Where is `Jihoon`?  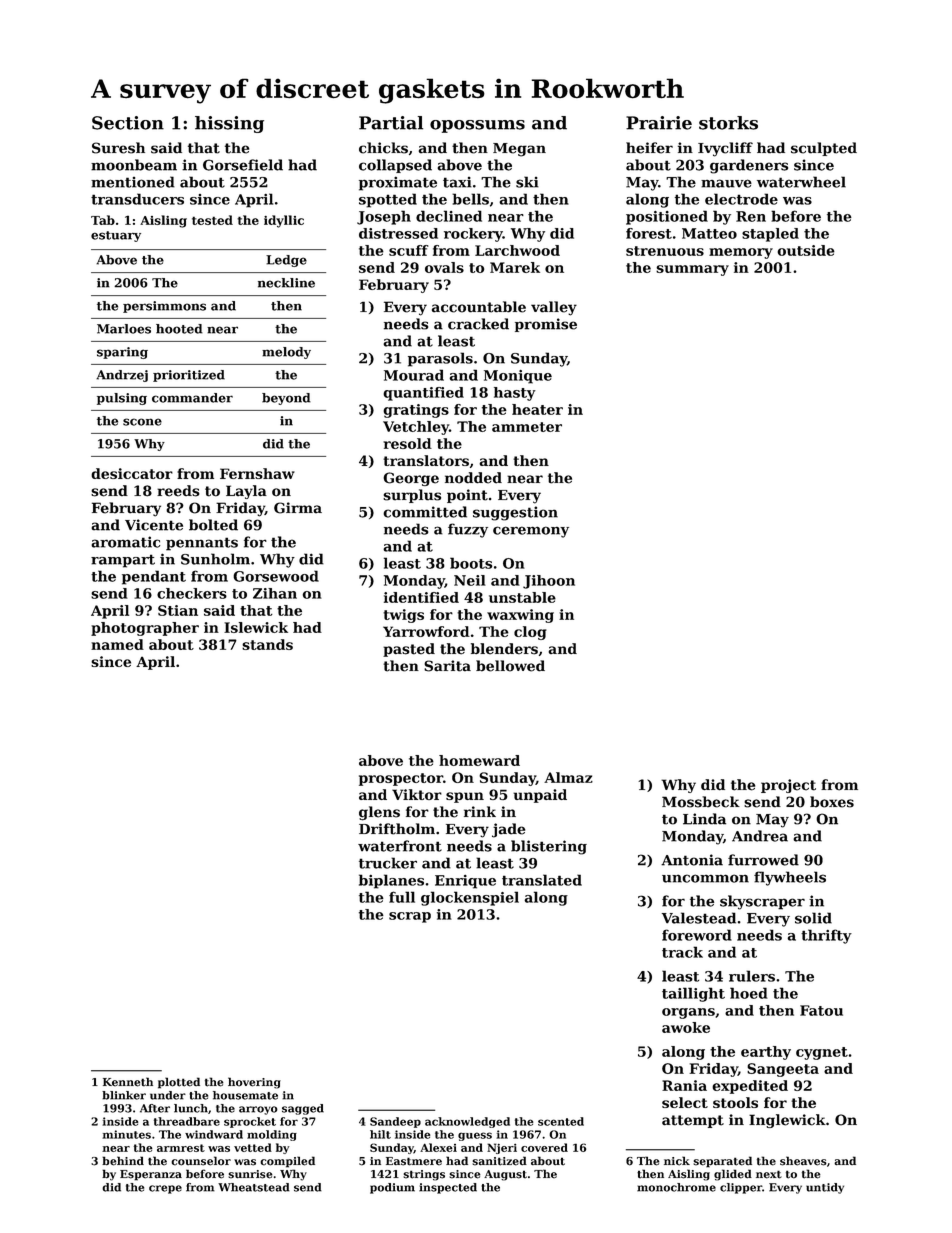 Jihoon is located at coordinates (549, 582).
